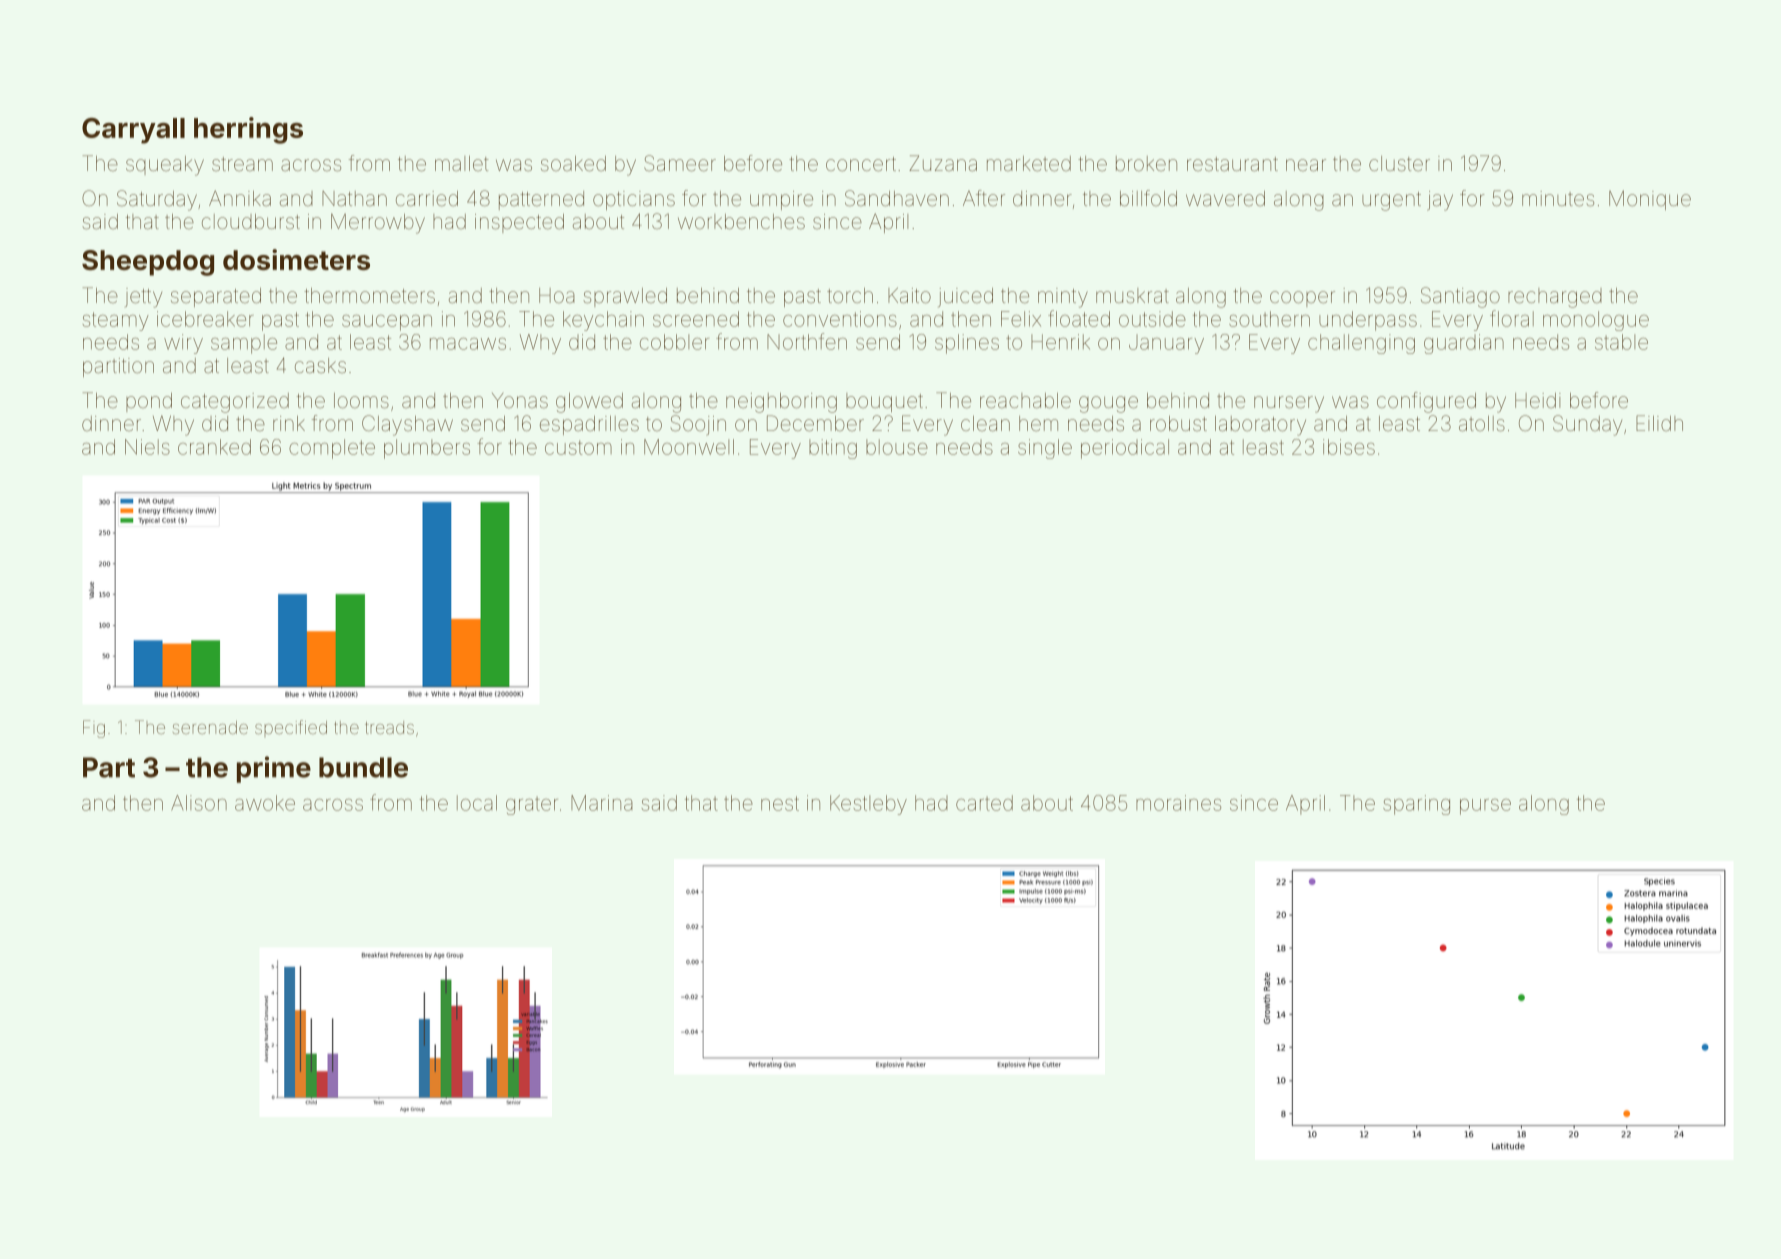  What do you see at coordinates (427, 449) in the screenshot?
I see `plumbers` at bounding box center [427, 449].
